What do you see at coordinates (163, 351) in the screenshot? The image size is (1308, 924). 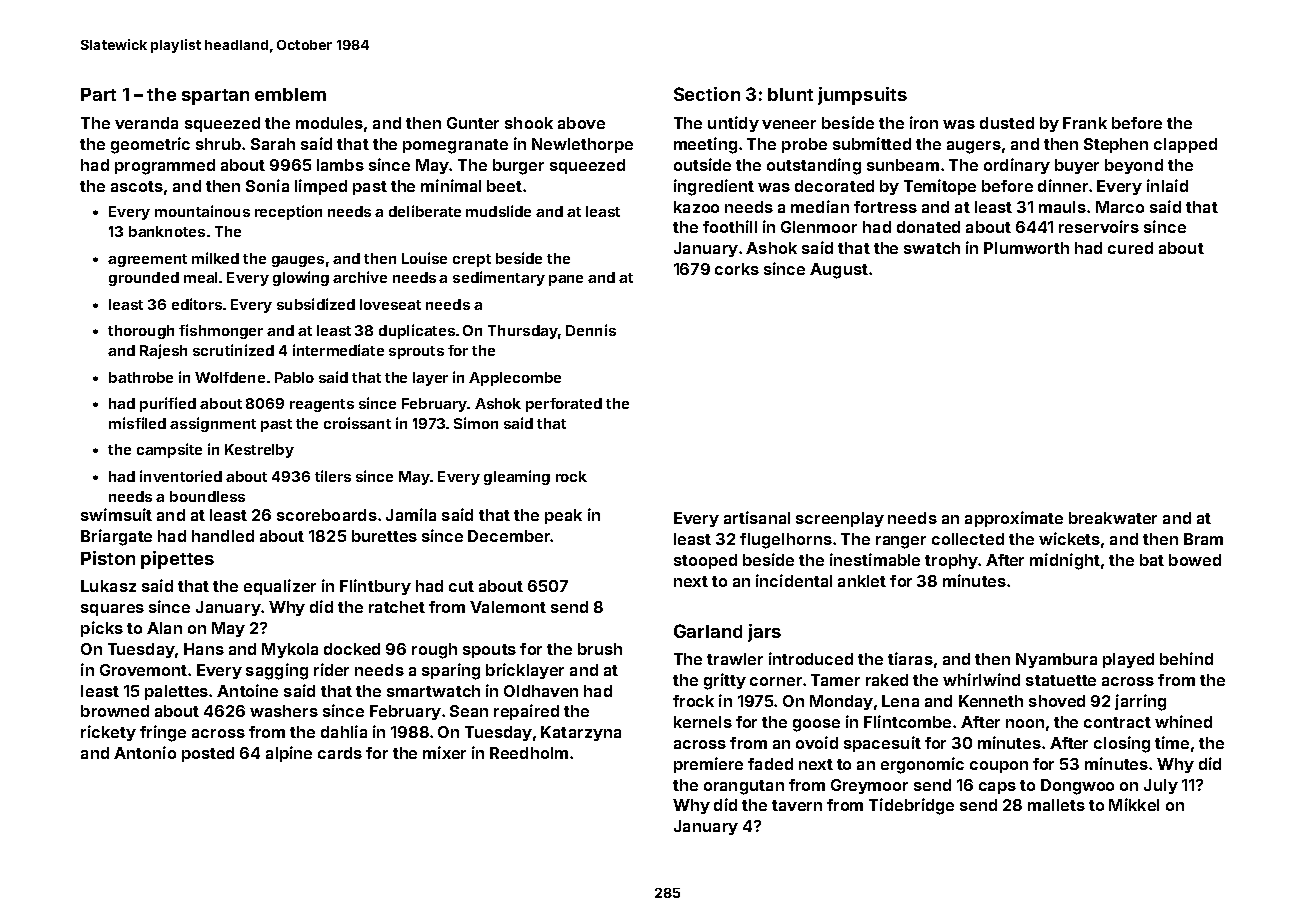 I see `Rajesh` at bounding box center [163, 351].
